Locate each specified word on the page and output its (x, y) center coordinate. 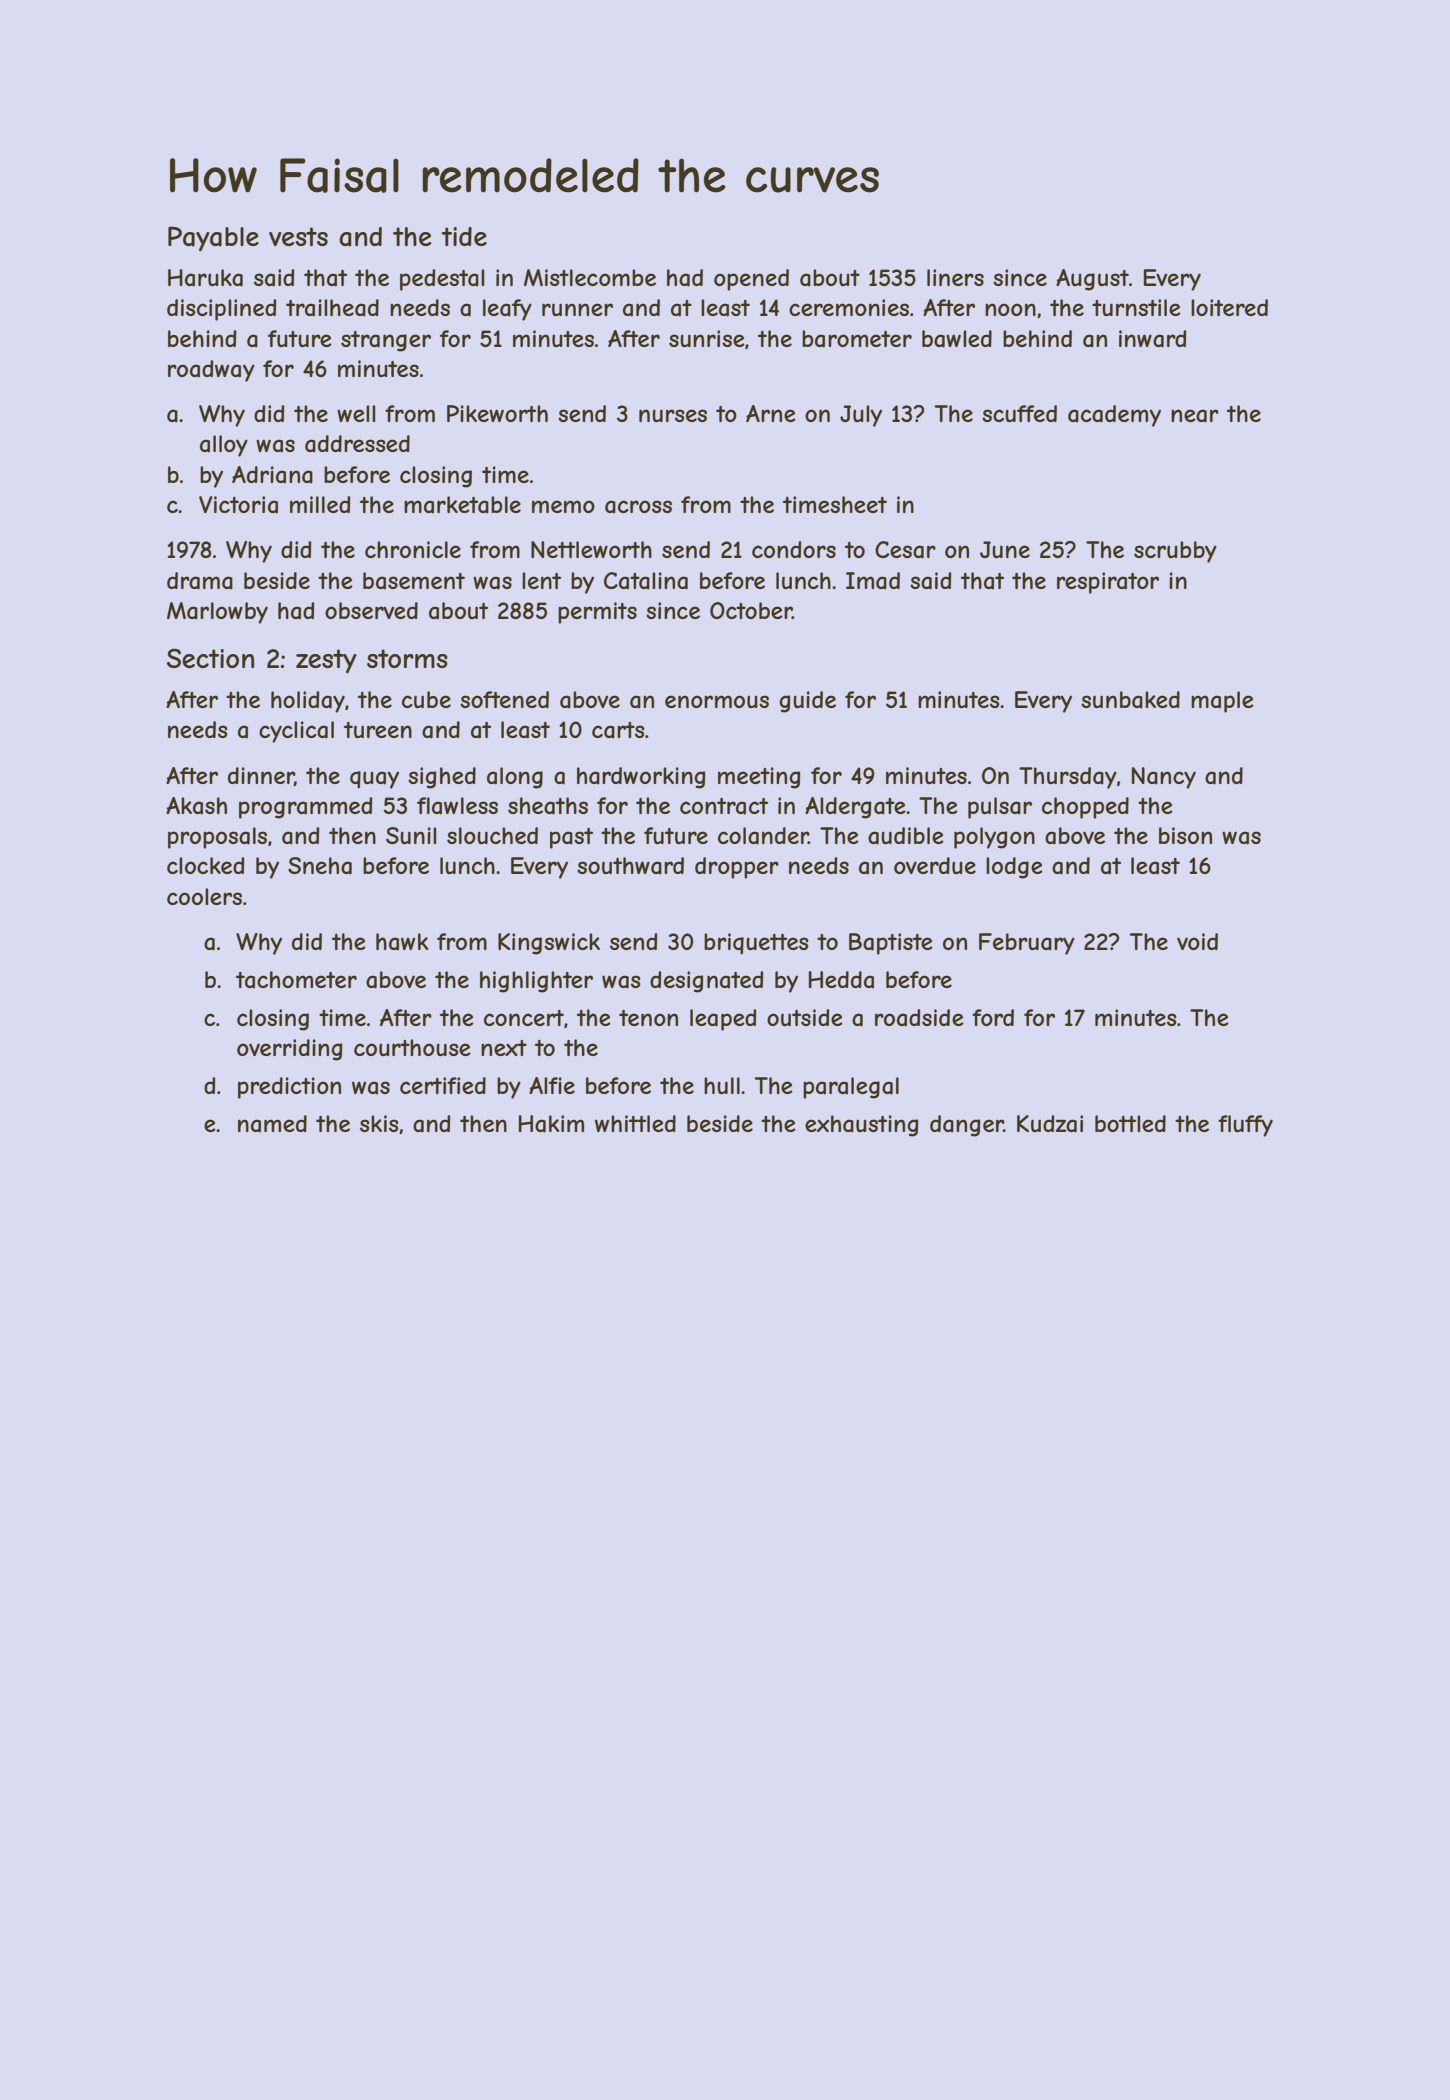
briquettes (756, 943)
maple (1222, 702)
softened (504, 699)
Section (210, 658)
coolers (204, 896)
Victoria (238, 505)
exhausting (861, 1126)
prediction (289, 1088)
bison (1185, 835)
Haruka (205, 278)
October (751, 610)
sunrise (707, 338)
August (1092, 280)
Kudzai (1050, 1124)
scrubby (1175, 552)
